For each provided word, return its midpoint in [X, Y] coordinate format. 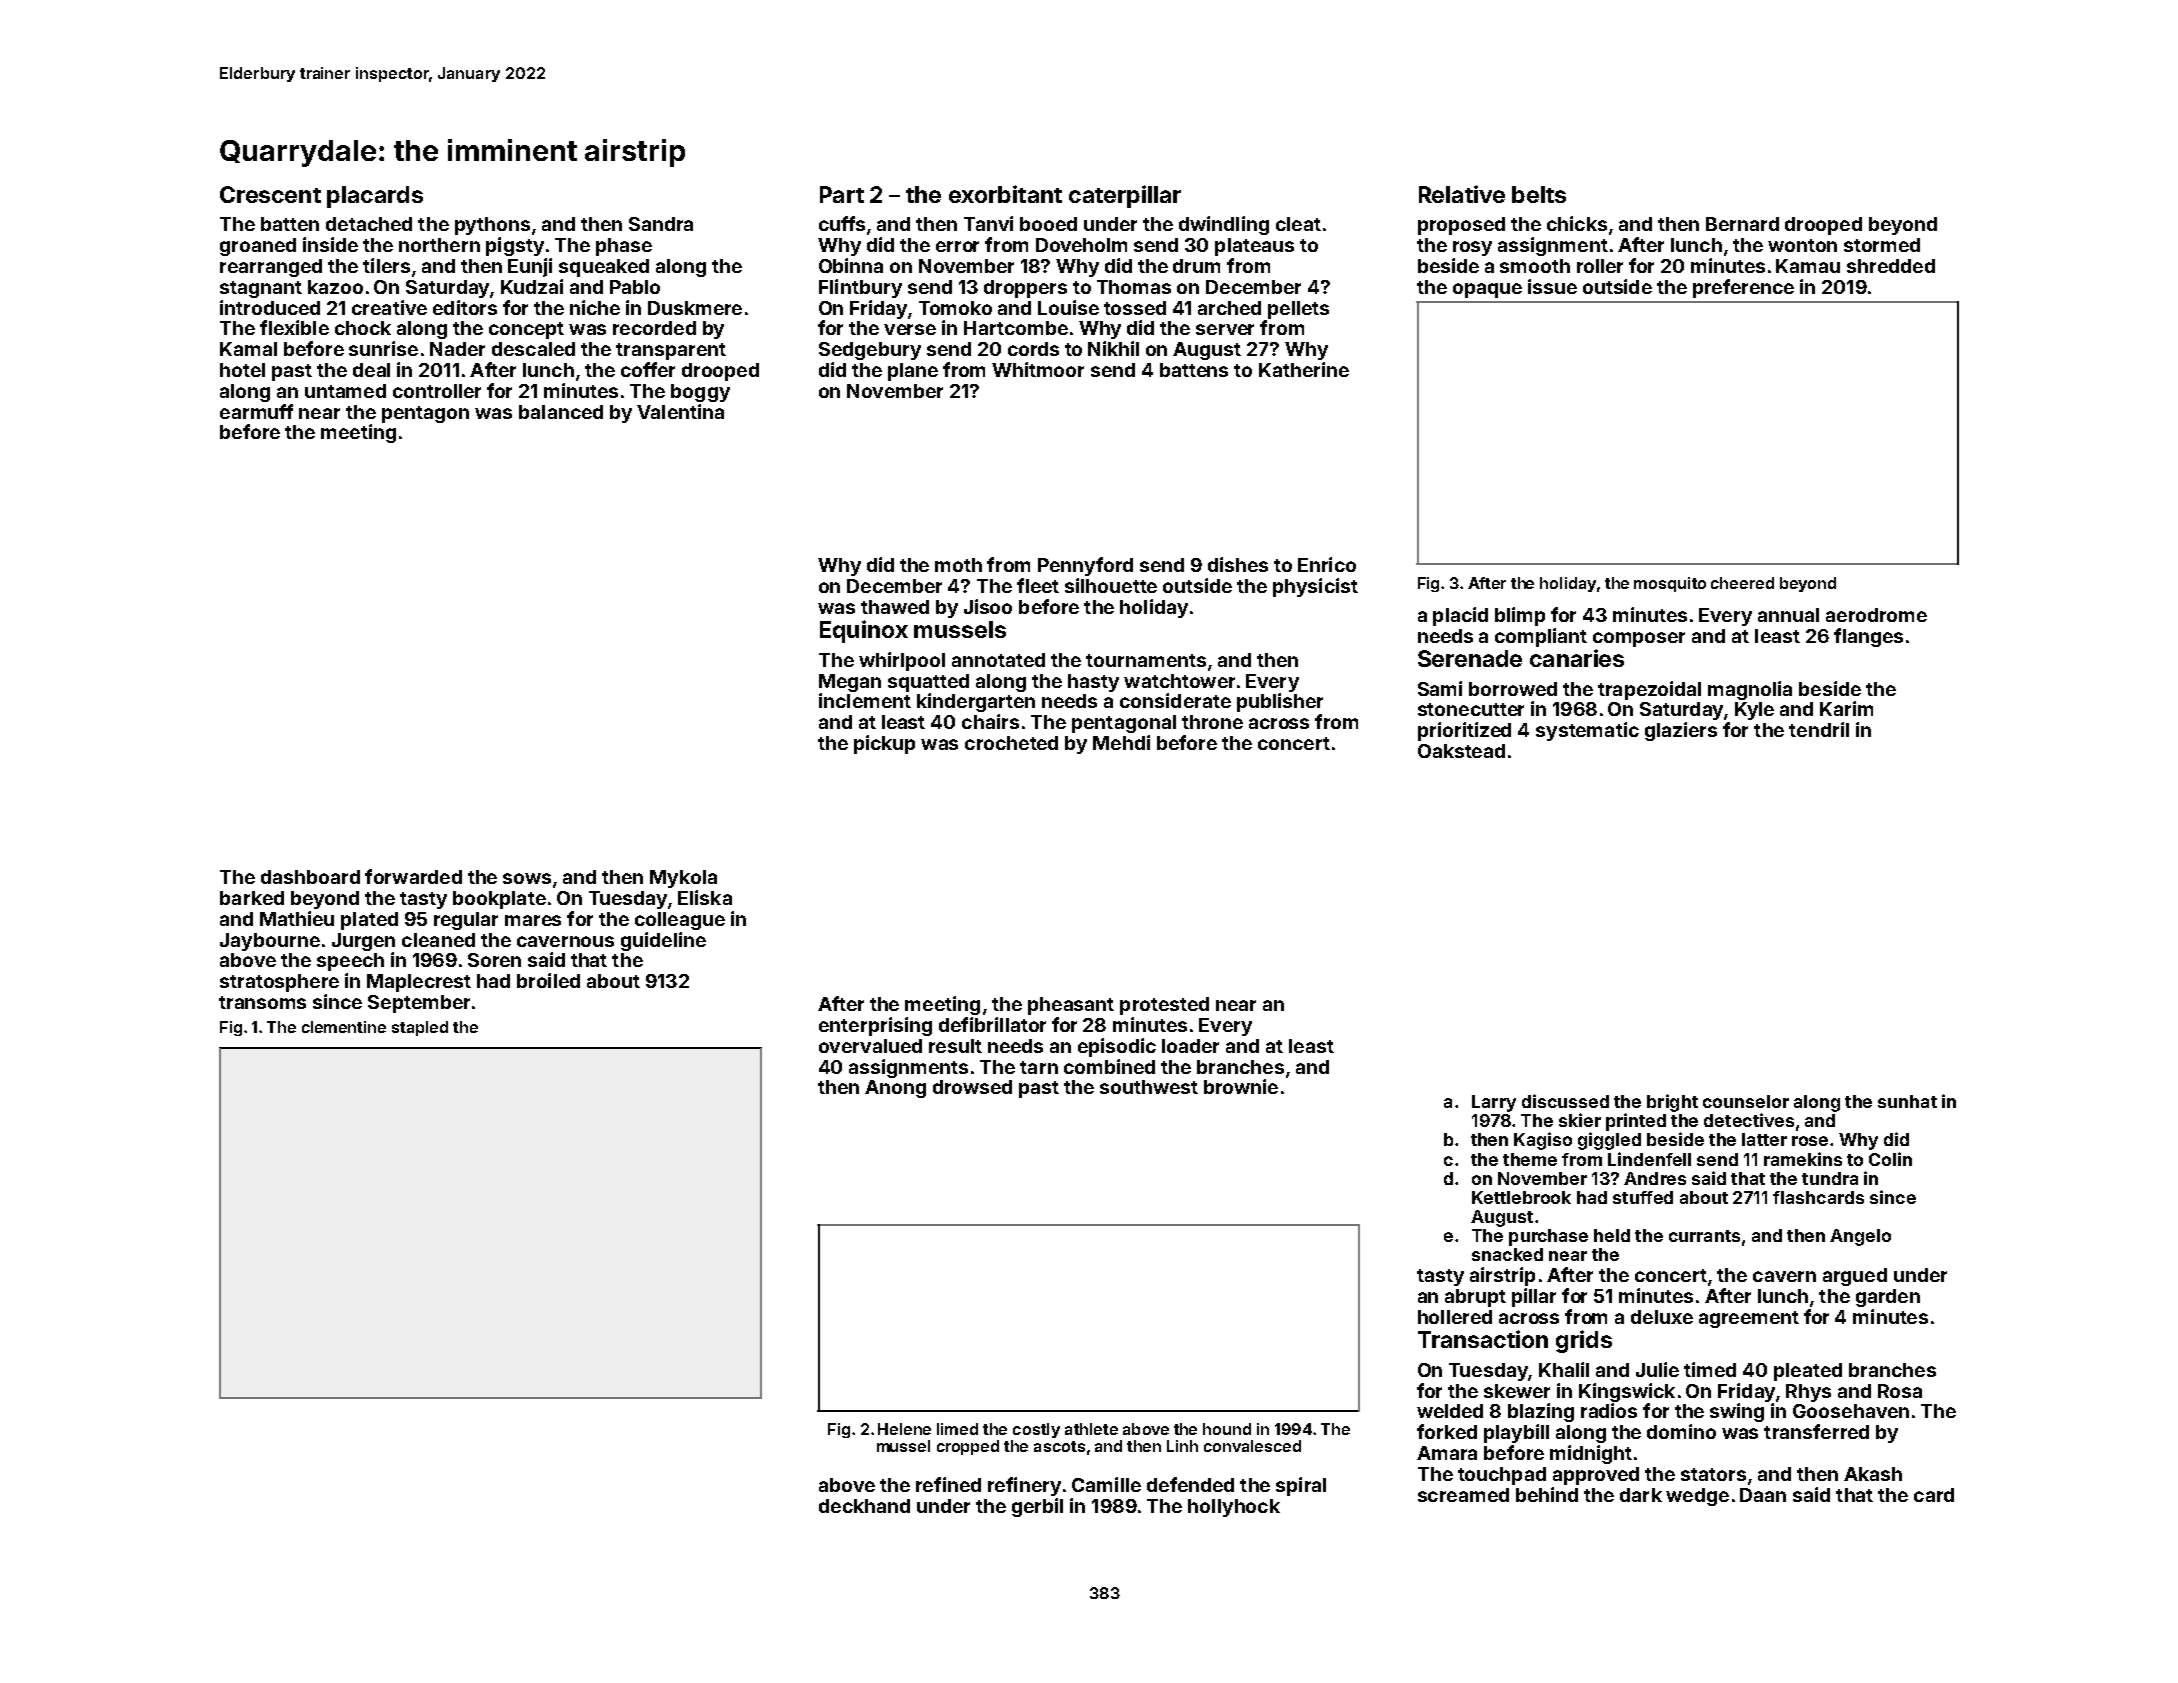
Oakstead [1461, 751]
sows [527, 878]
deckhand [864, 1506]
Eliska [705, 897]
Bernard [1742, 224]
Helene [904, 1429]
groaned [258, 247]
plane [913, 372]
